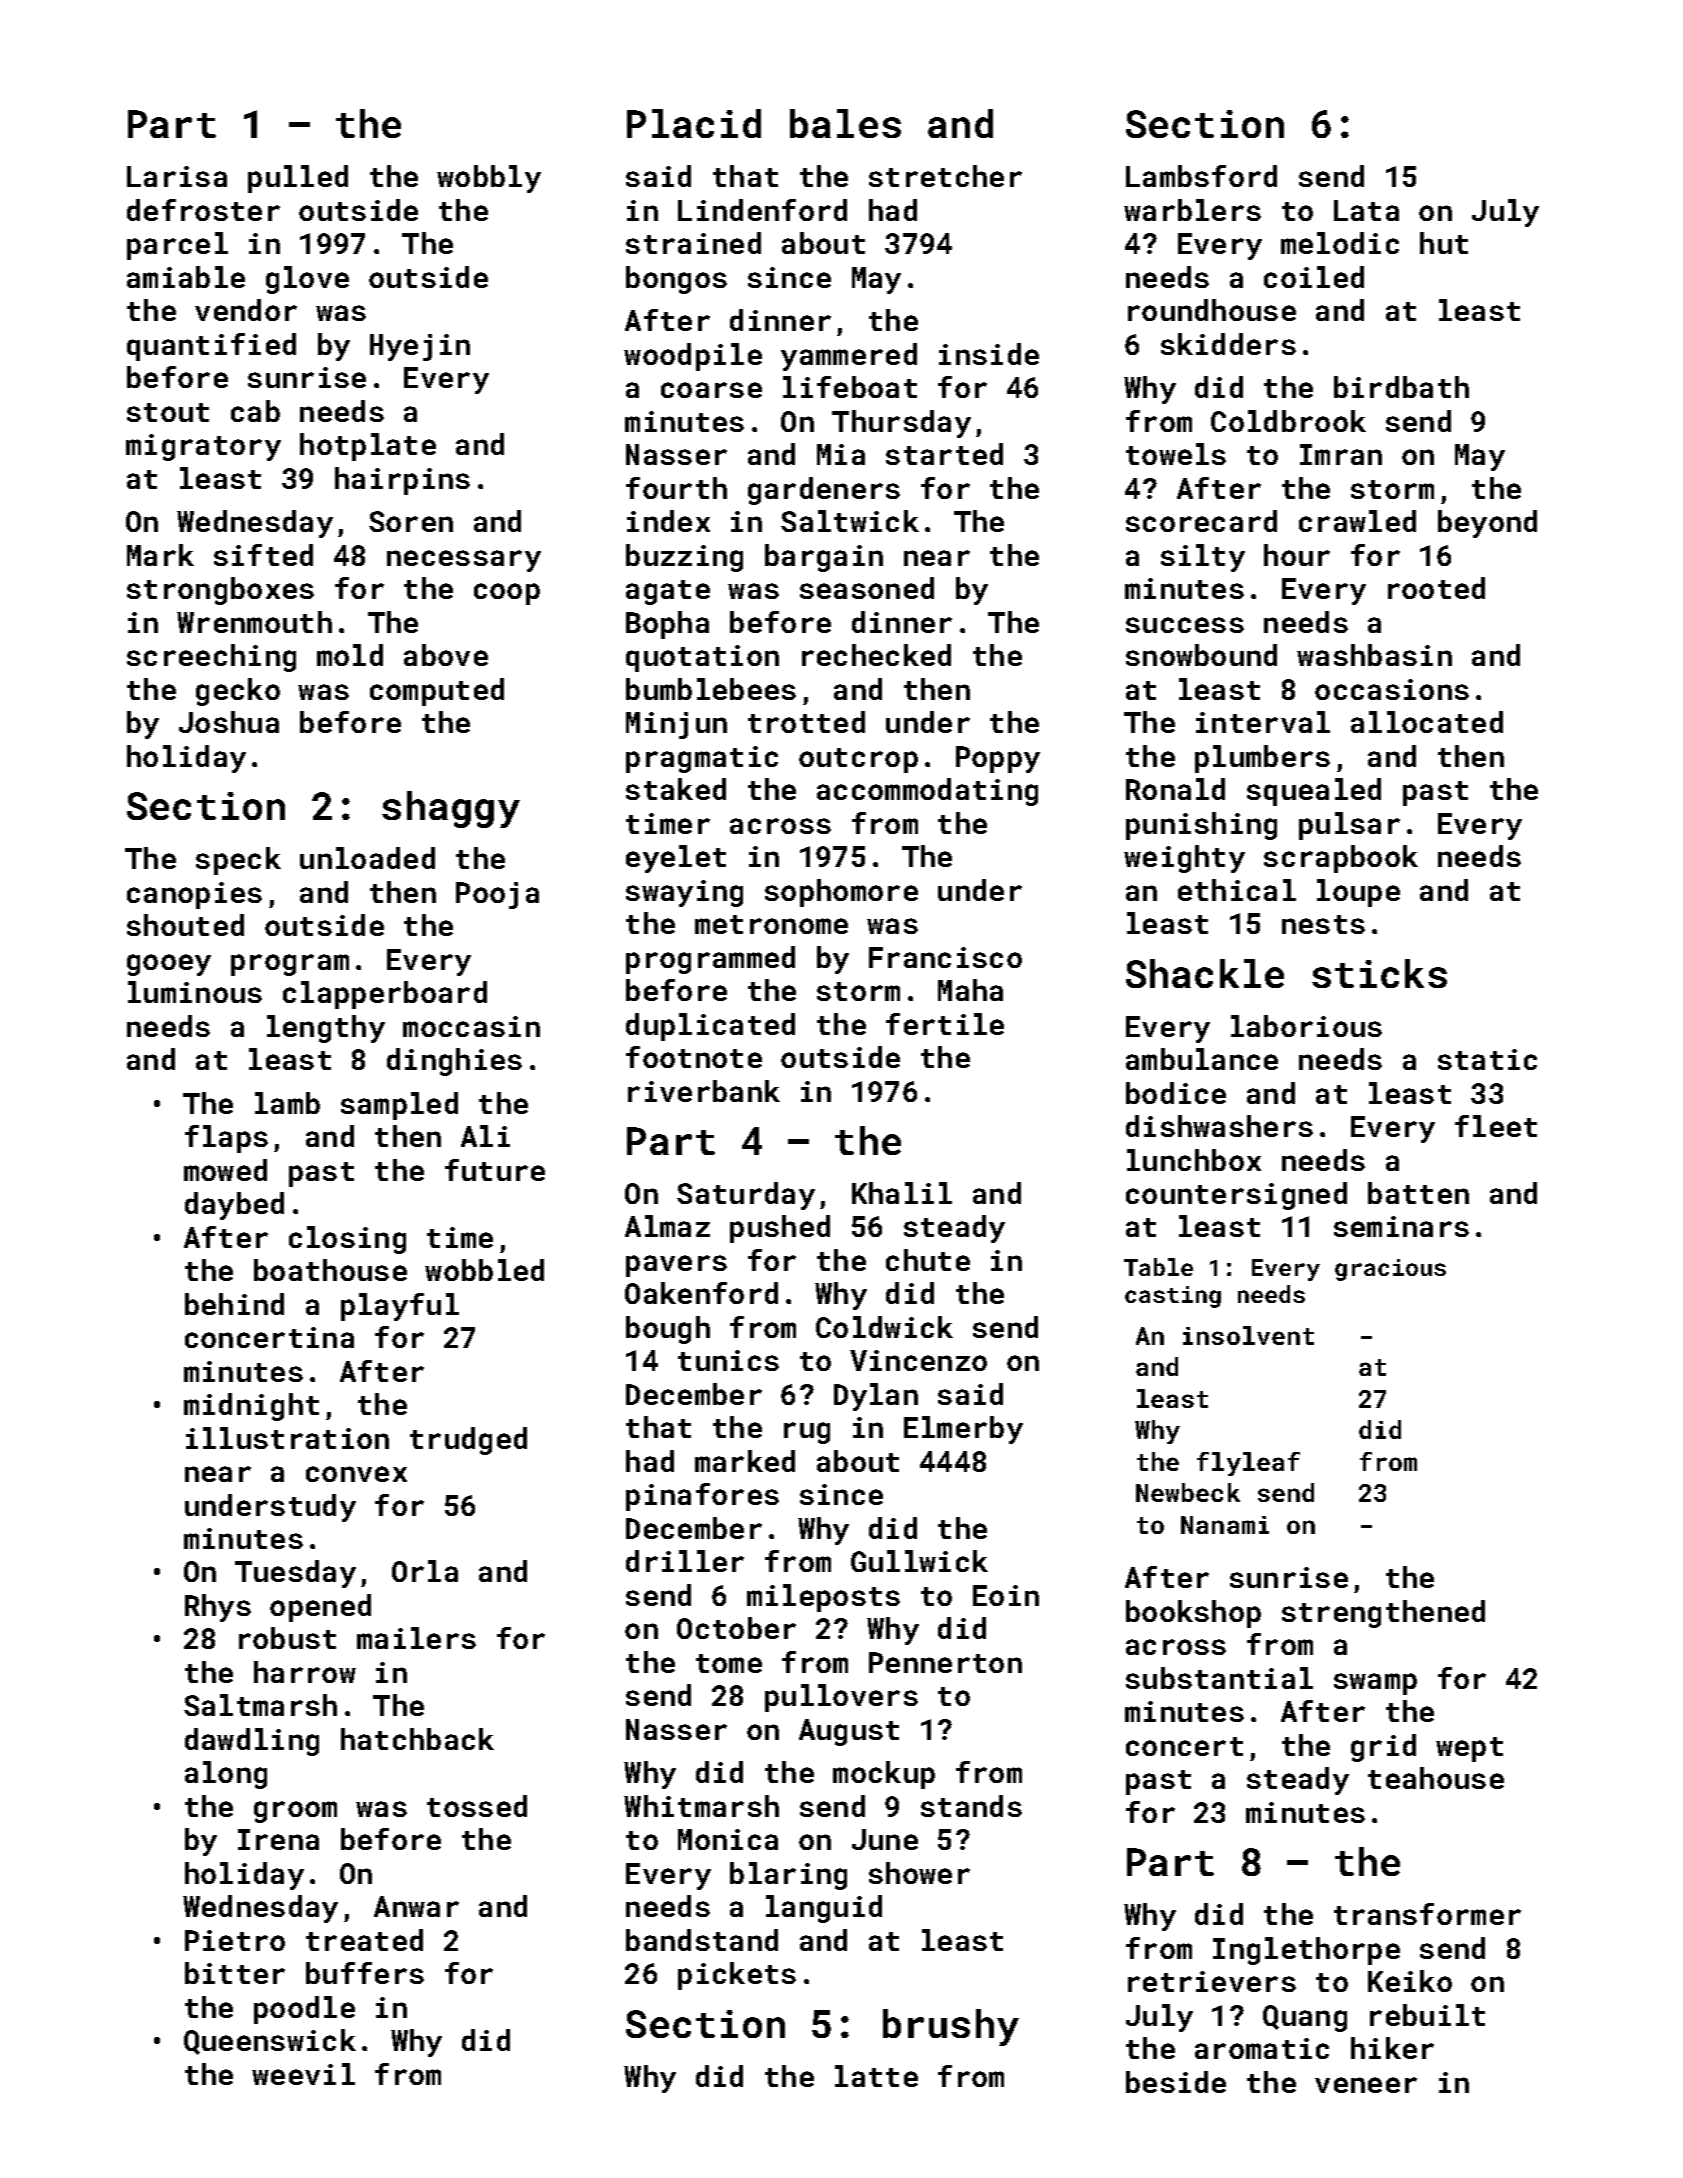 The height and width of the image is (2178, 1683). I want to click on brushy, so click(951, 2027).
